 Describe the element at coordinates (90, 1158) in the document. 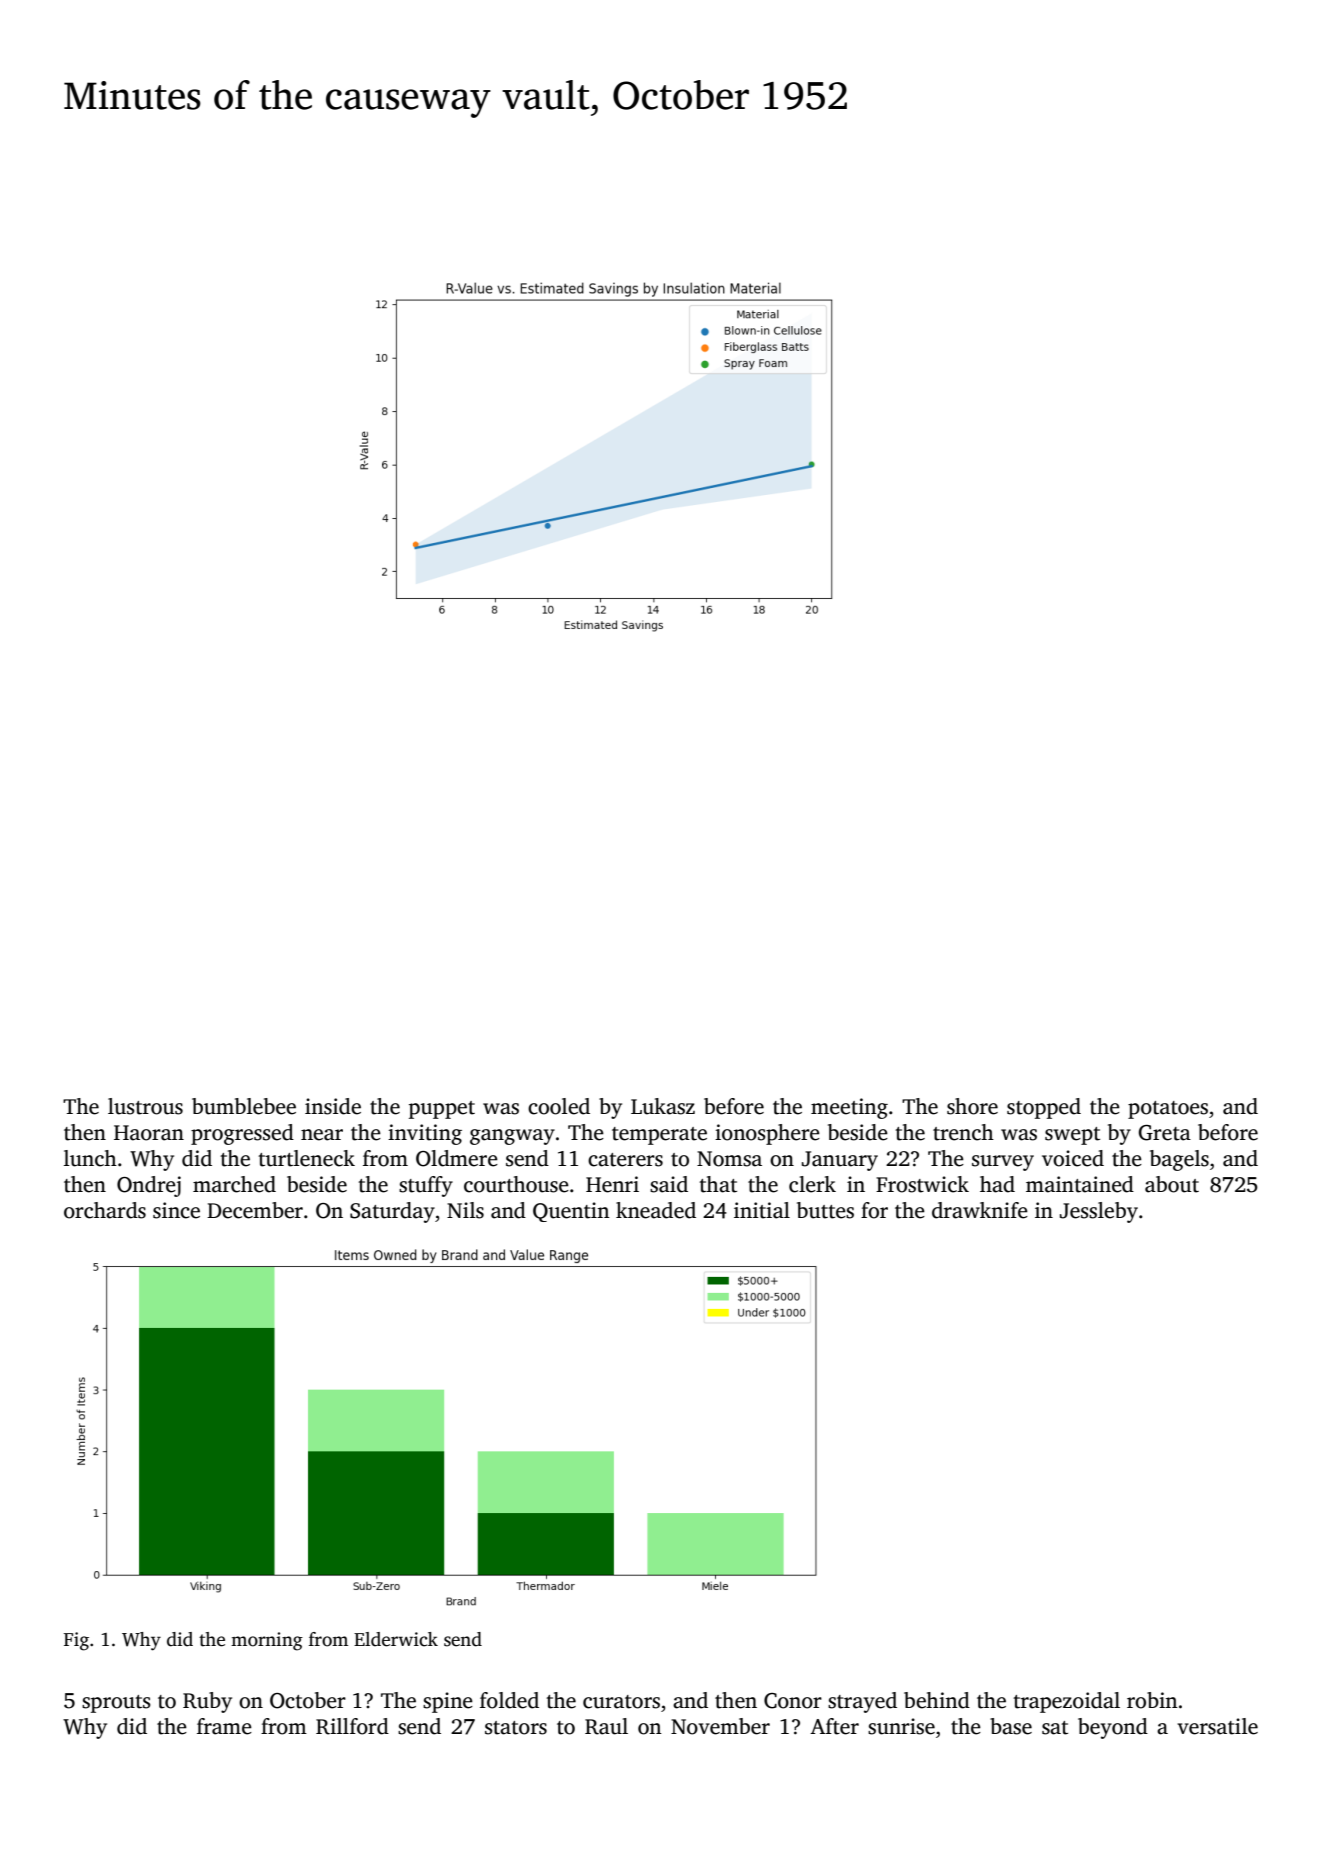

I see `lunch` at that location.
